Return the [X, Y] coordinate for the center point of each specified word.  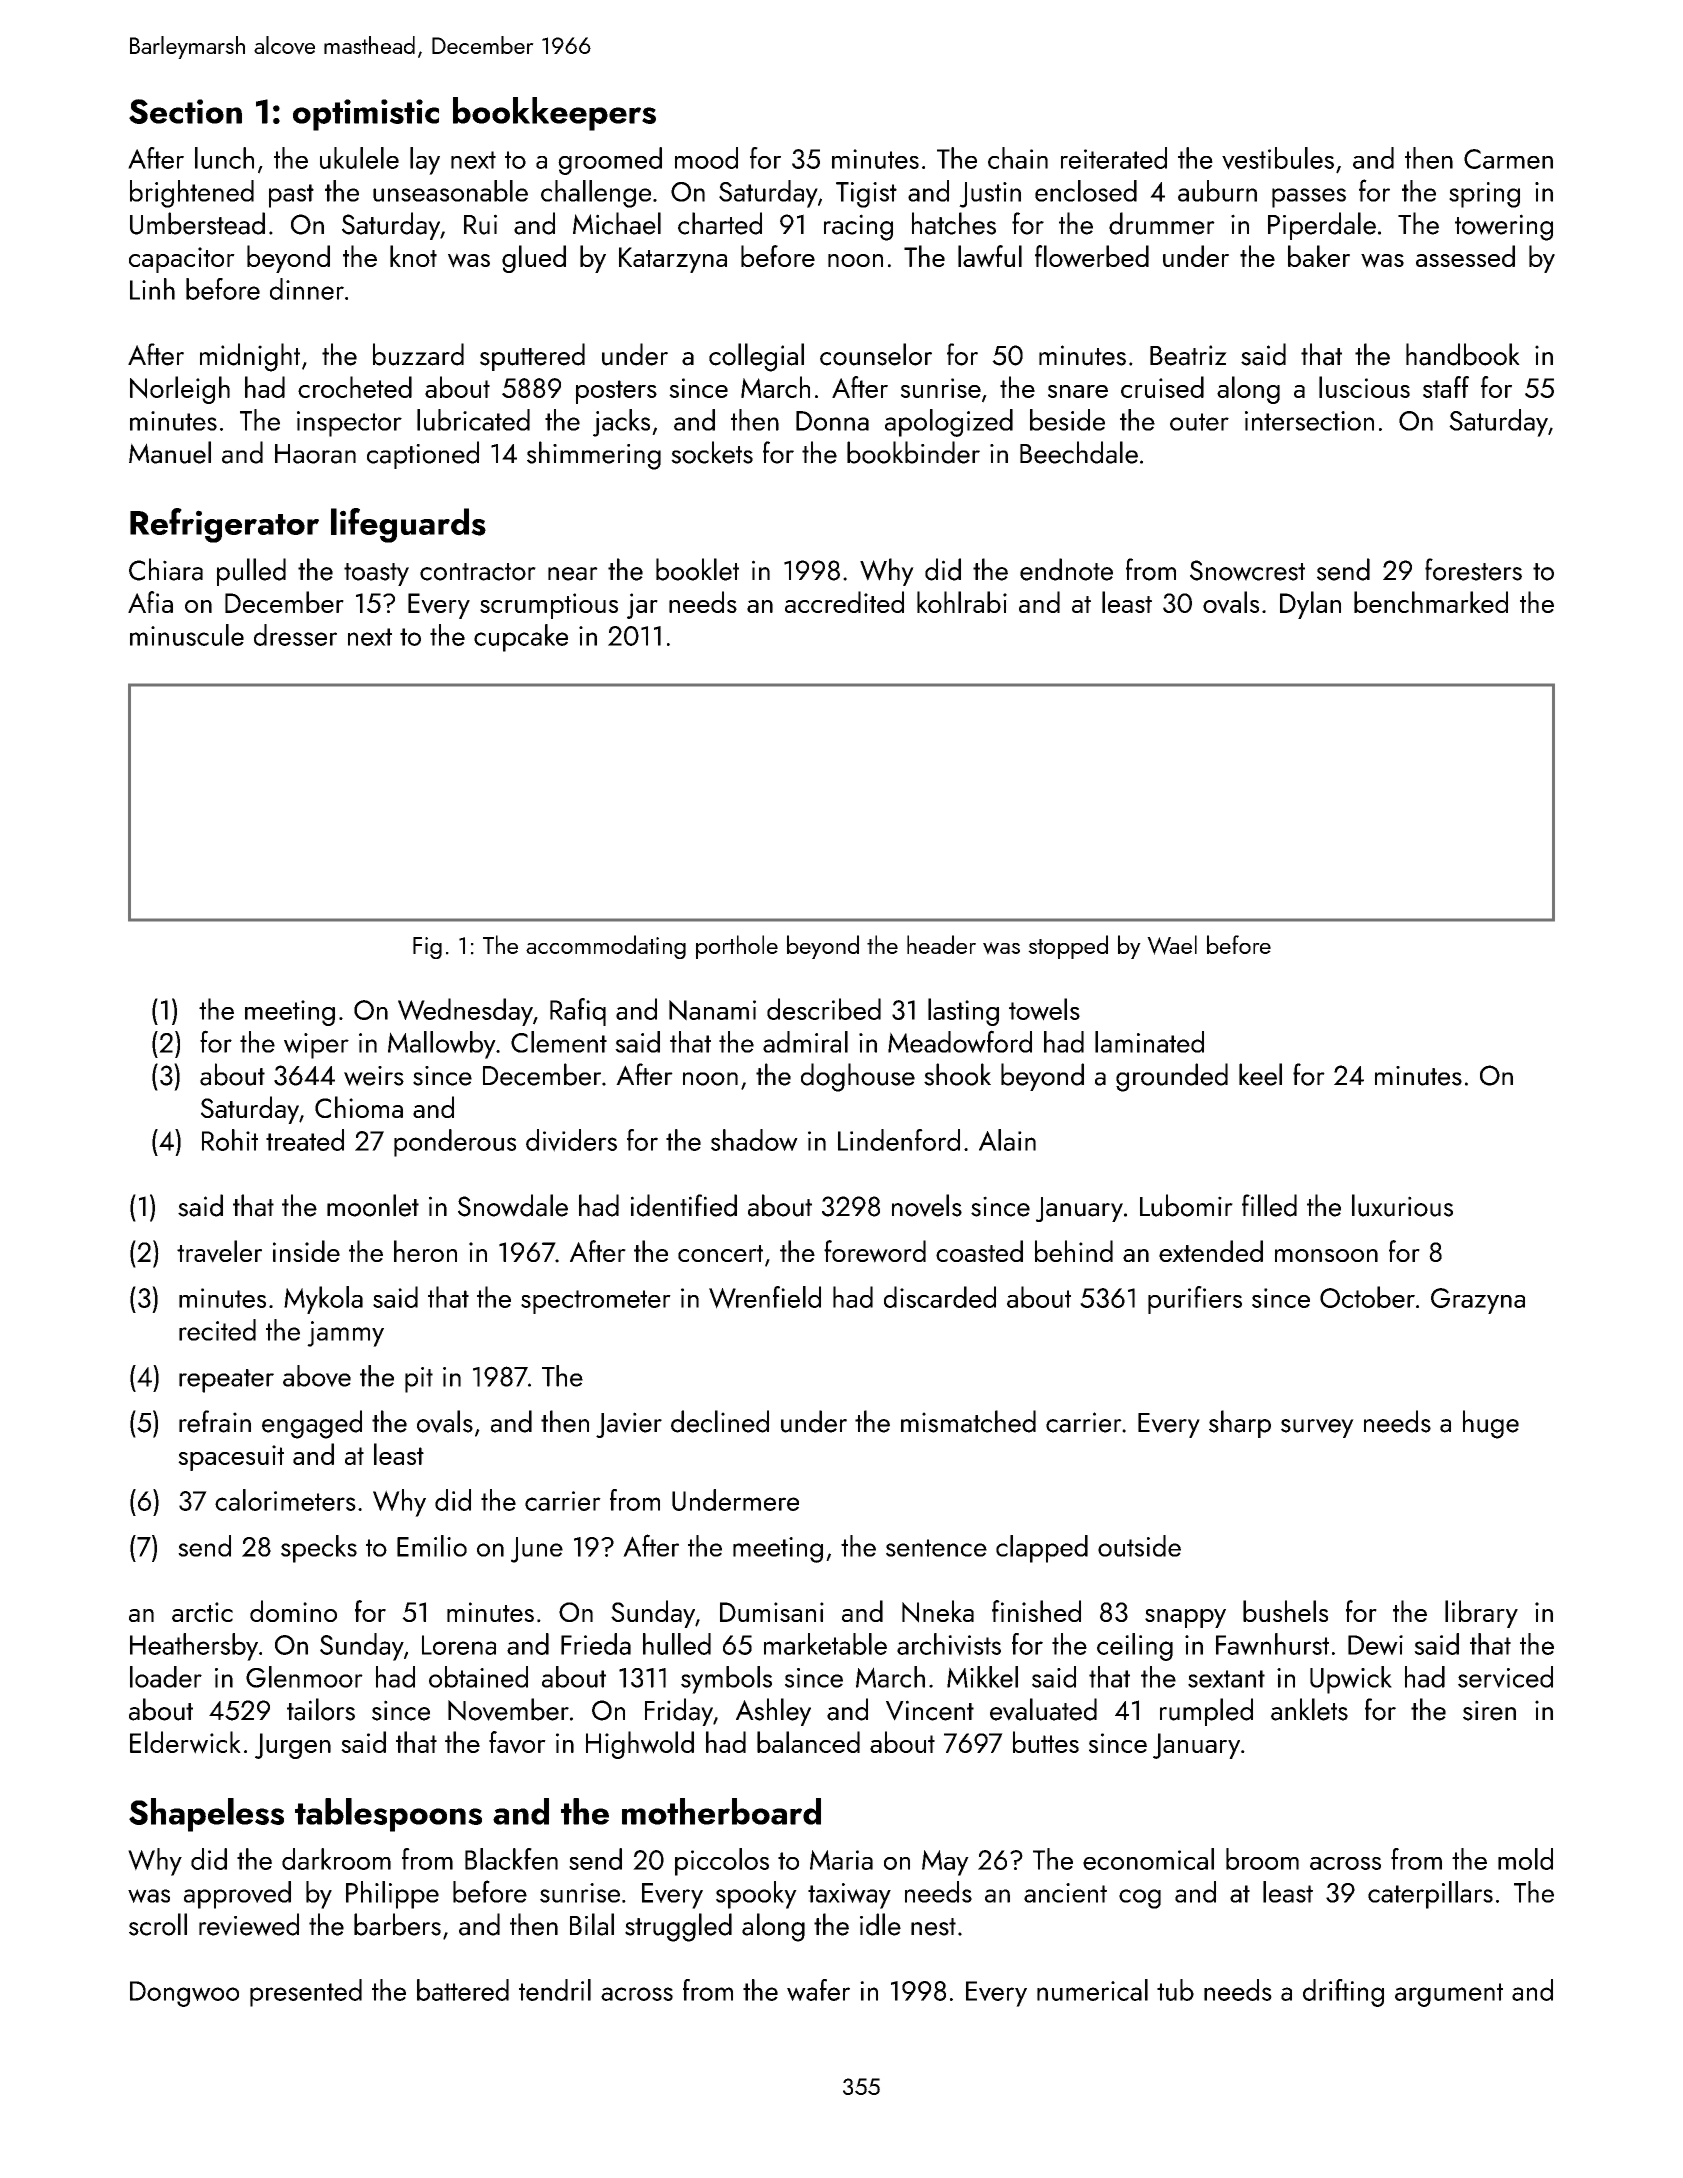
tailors [321, 1709]
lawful [990, 256]
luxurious [1402, 1205]
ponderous [455, 1143]
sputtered [532, 357]
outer [1199, 422]
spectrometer [596, 1302]
